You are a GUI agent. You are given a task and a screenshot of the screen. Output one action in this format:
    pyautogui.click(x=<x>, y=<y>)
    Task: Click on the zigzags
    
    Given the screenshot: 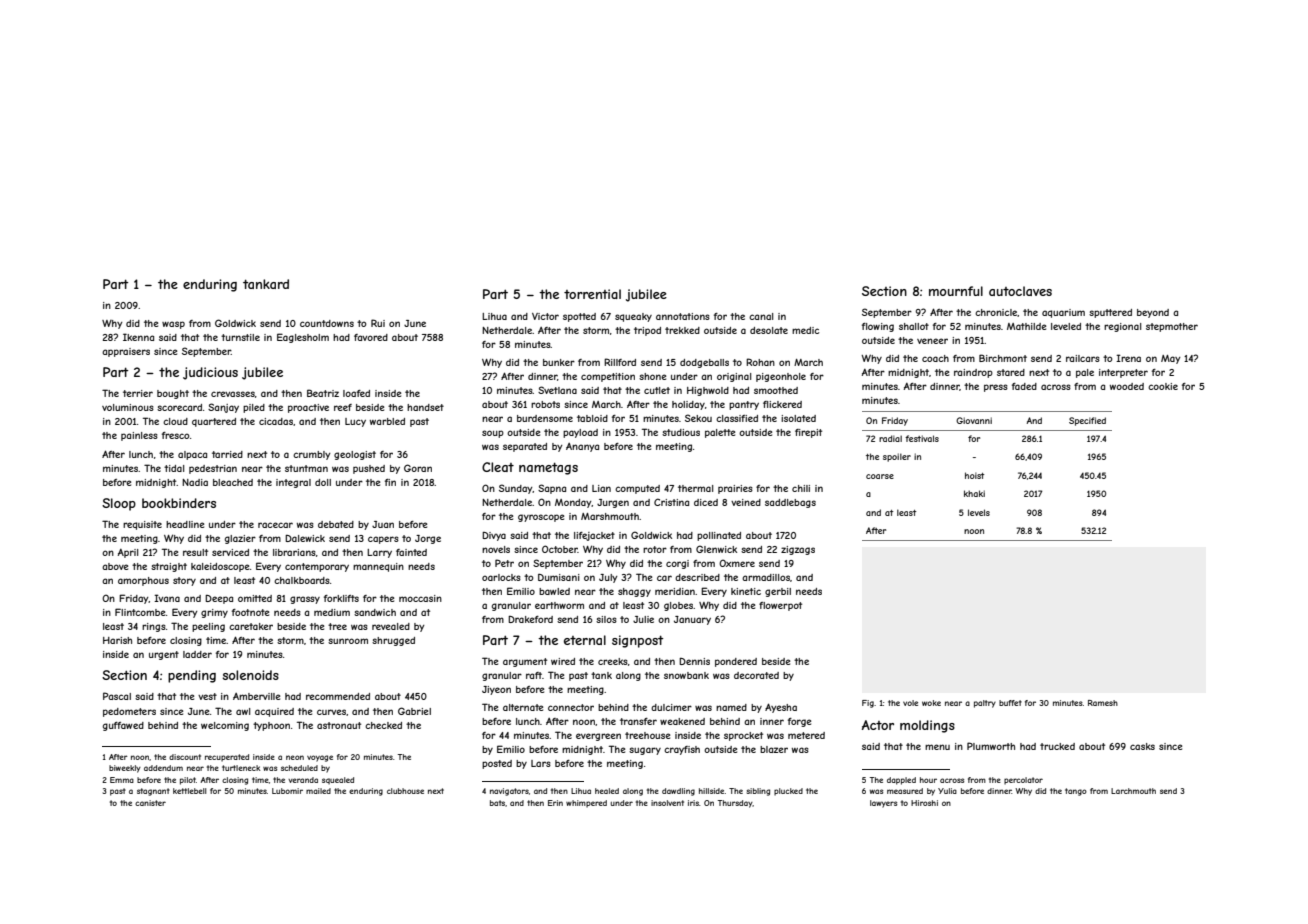 What is the action you would take?
    pyautogui.click(x=798, y=550)
